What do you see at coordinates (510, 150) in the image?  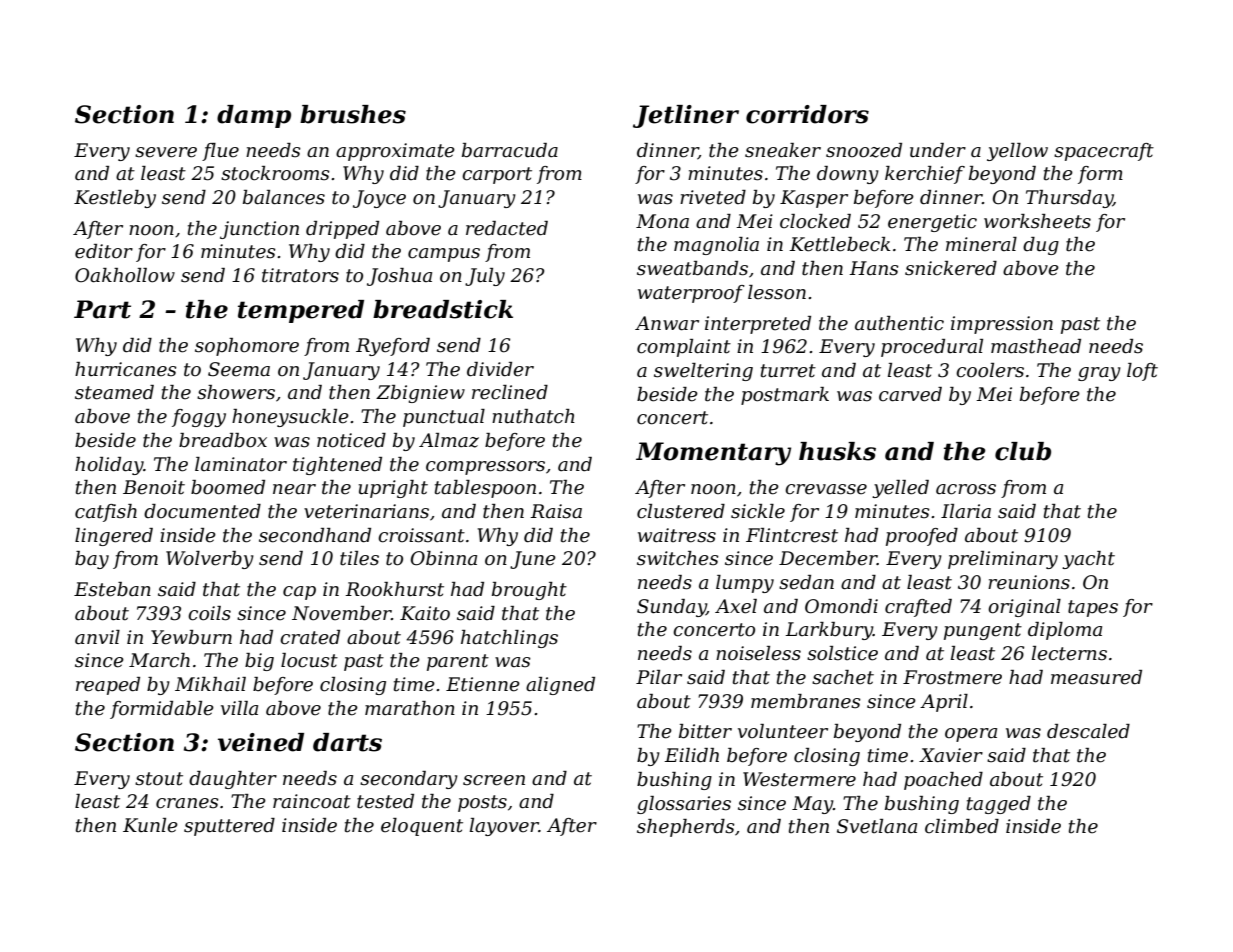 I see `barracuda` at bounding box center [510, 150].
